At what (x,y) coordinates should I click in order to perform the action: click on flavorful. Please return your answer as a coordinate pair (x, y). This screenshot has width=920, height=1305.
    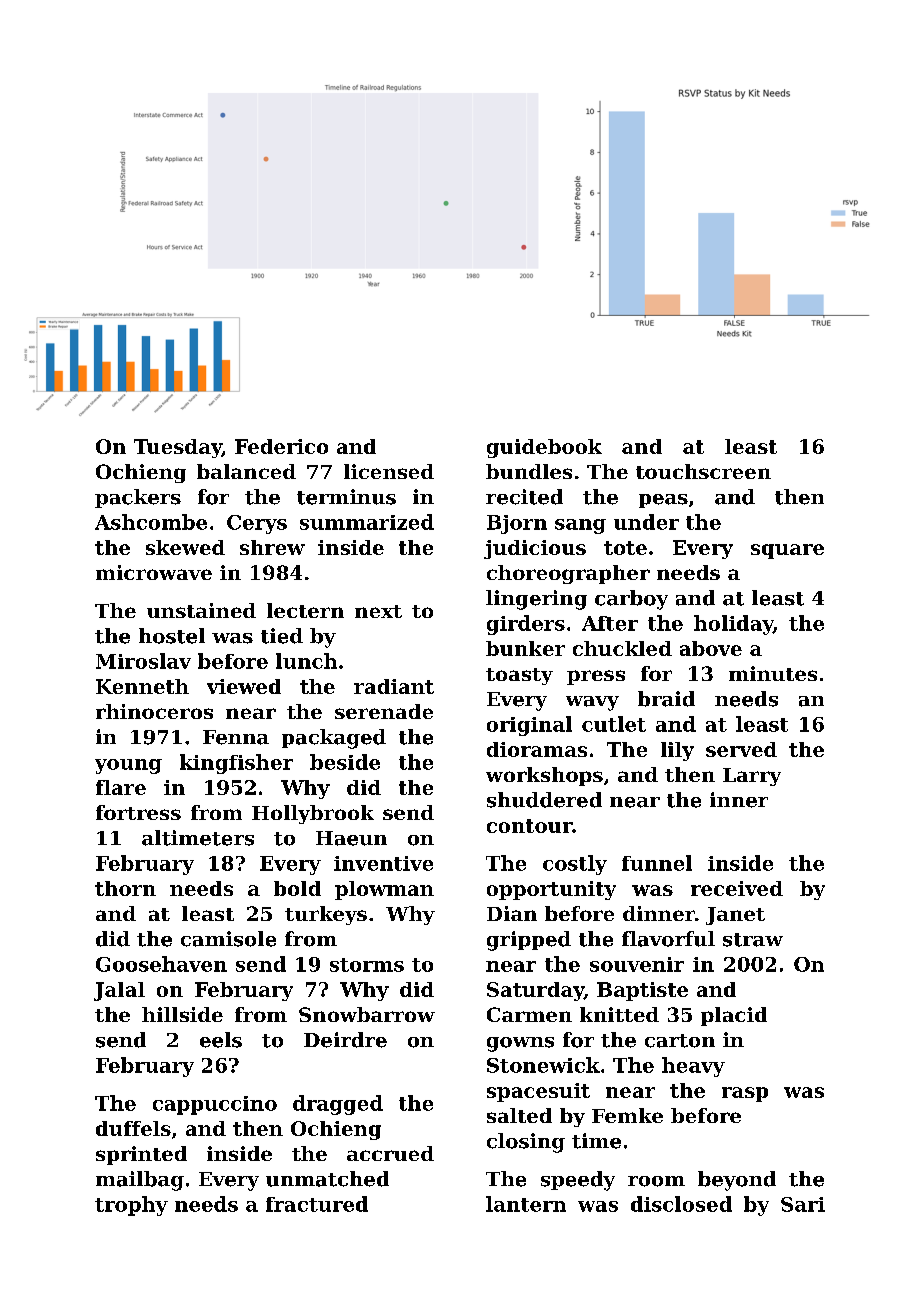
    Looking at the image, I should click on (668, 939).
